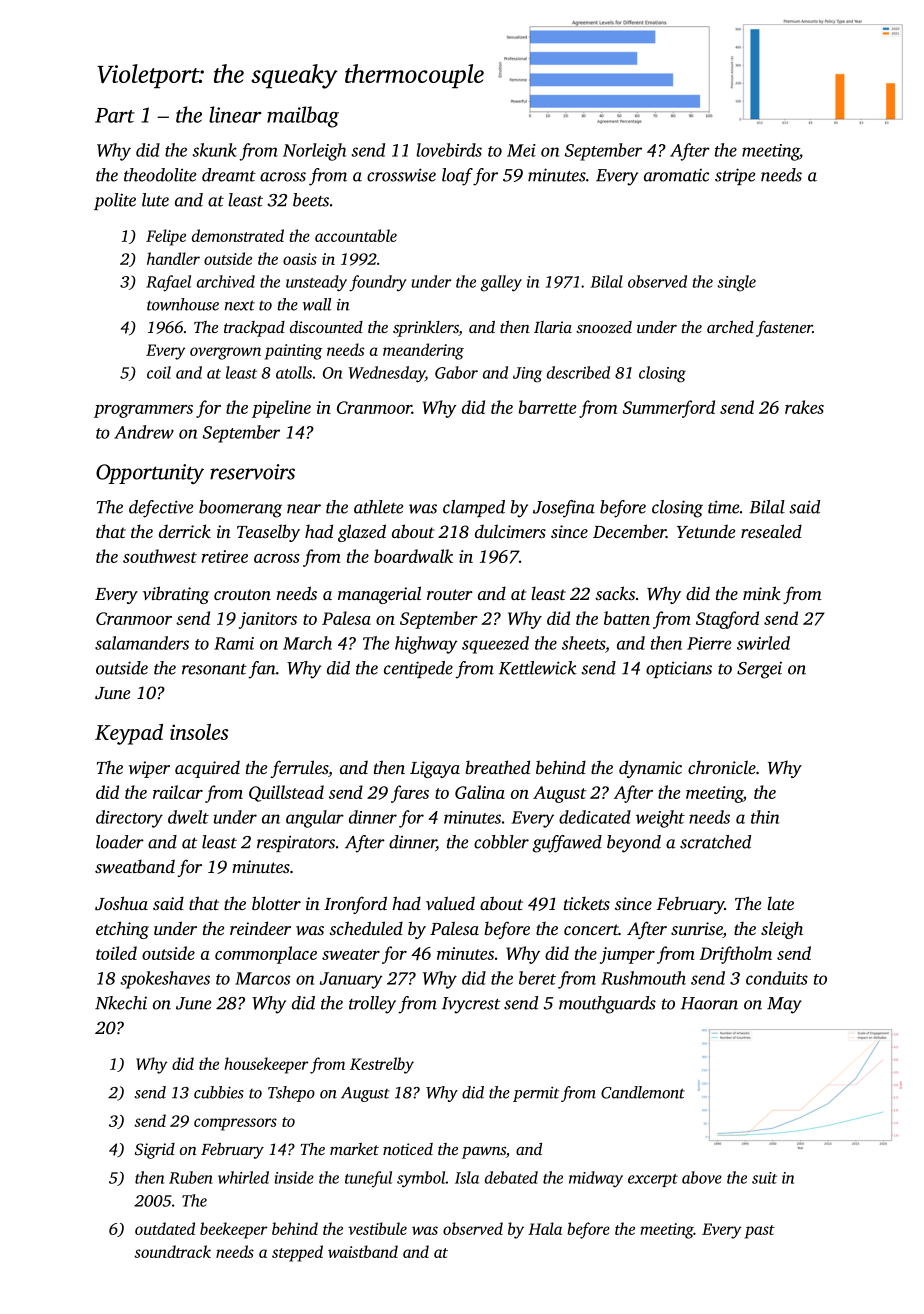 The height and width of the screenshot is (1314, 924). Describe the element at coordinates (115, 115) in the screenshot. I see `Part` at that location.
